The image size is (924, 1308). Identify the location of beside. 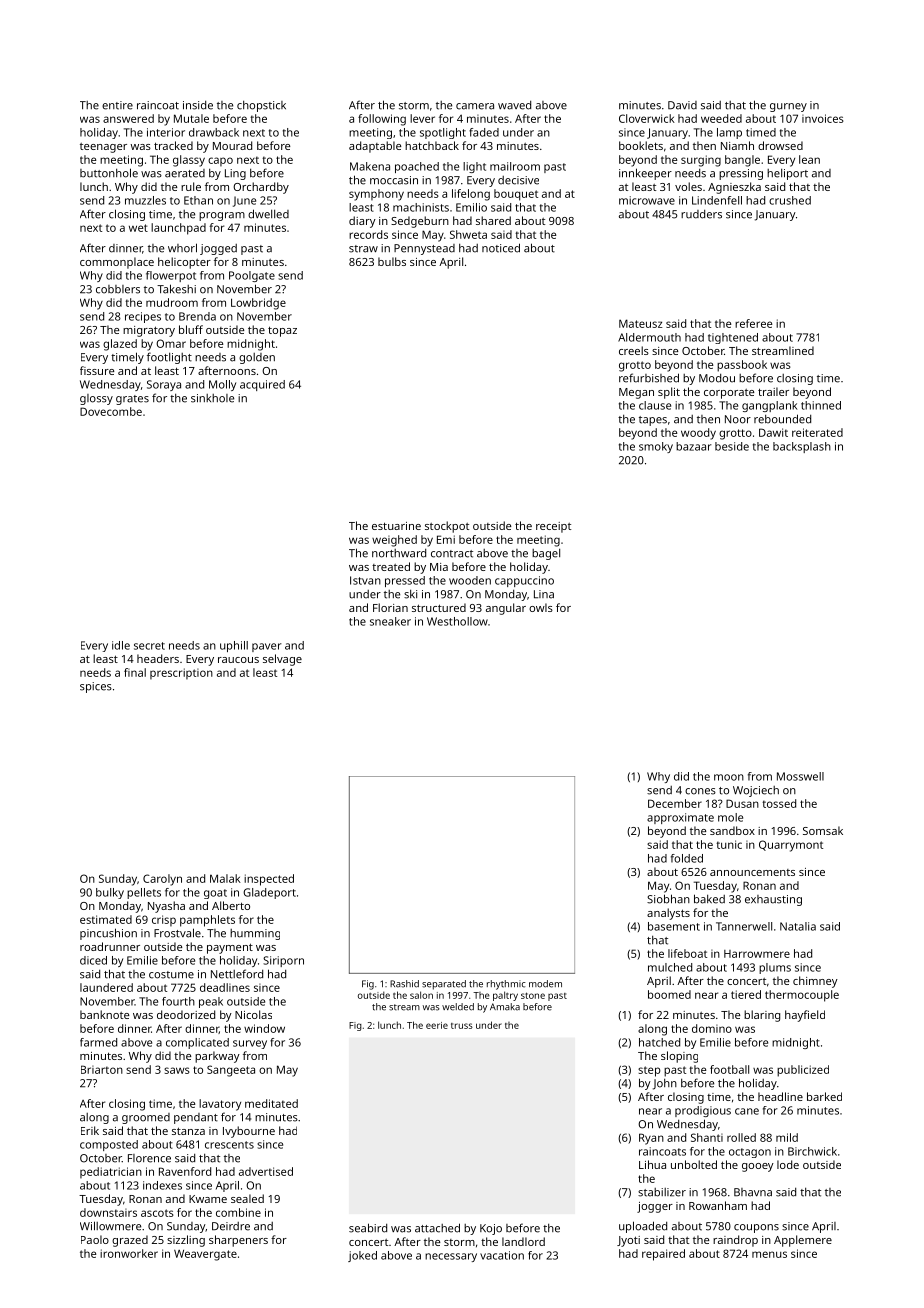
(732, 446).
